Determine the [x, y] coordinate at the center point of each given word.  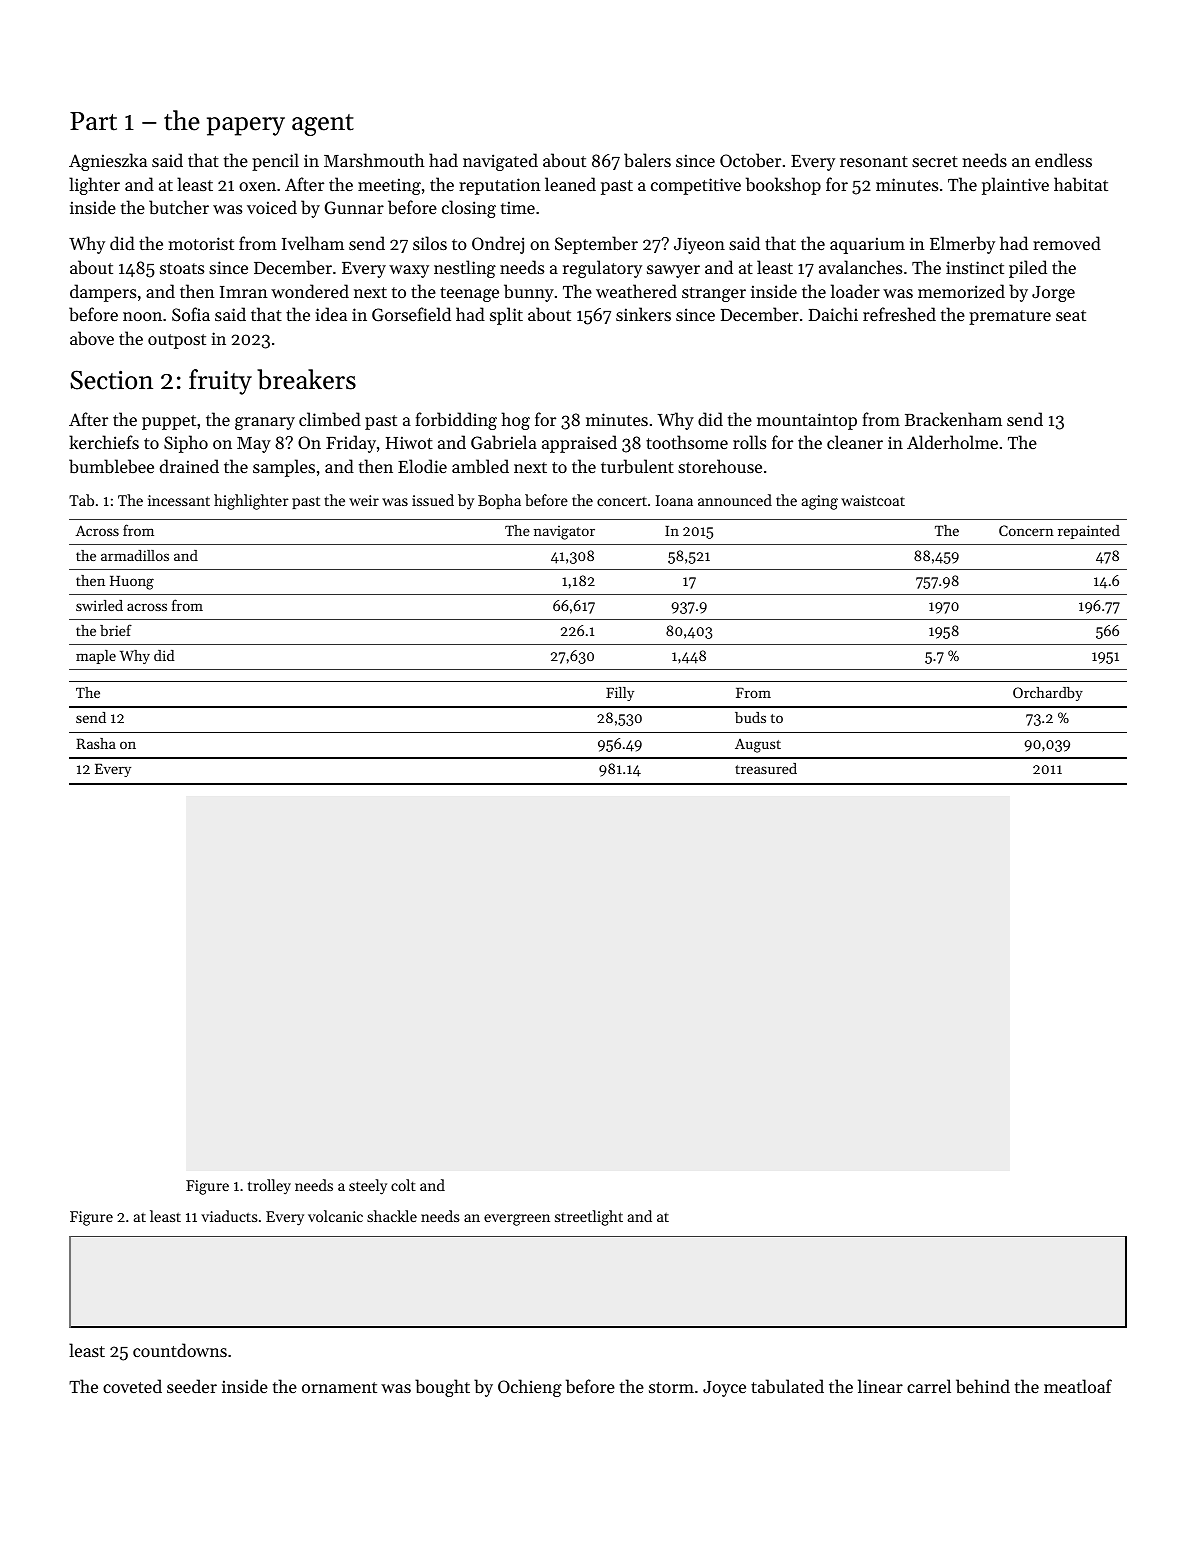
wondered [310, 291]
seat [1071, 315]
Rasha [96, 743]
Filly [620, 694]
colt [403, 1185]
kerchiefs [104, 442]
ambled [480, 466]
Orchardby [1048, 694]
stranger [714, 294]
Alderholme [952, 442]
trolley [269, 1186]
